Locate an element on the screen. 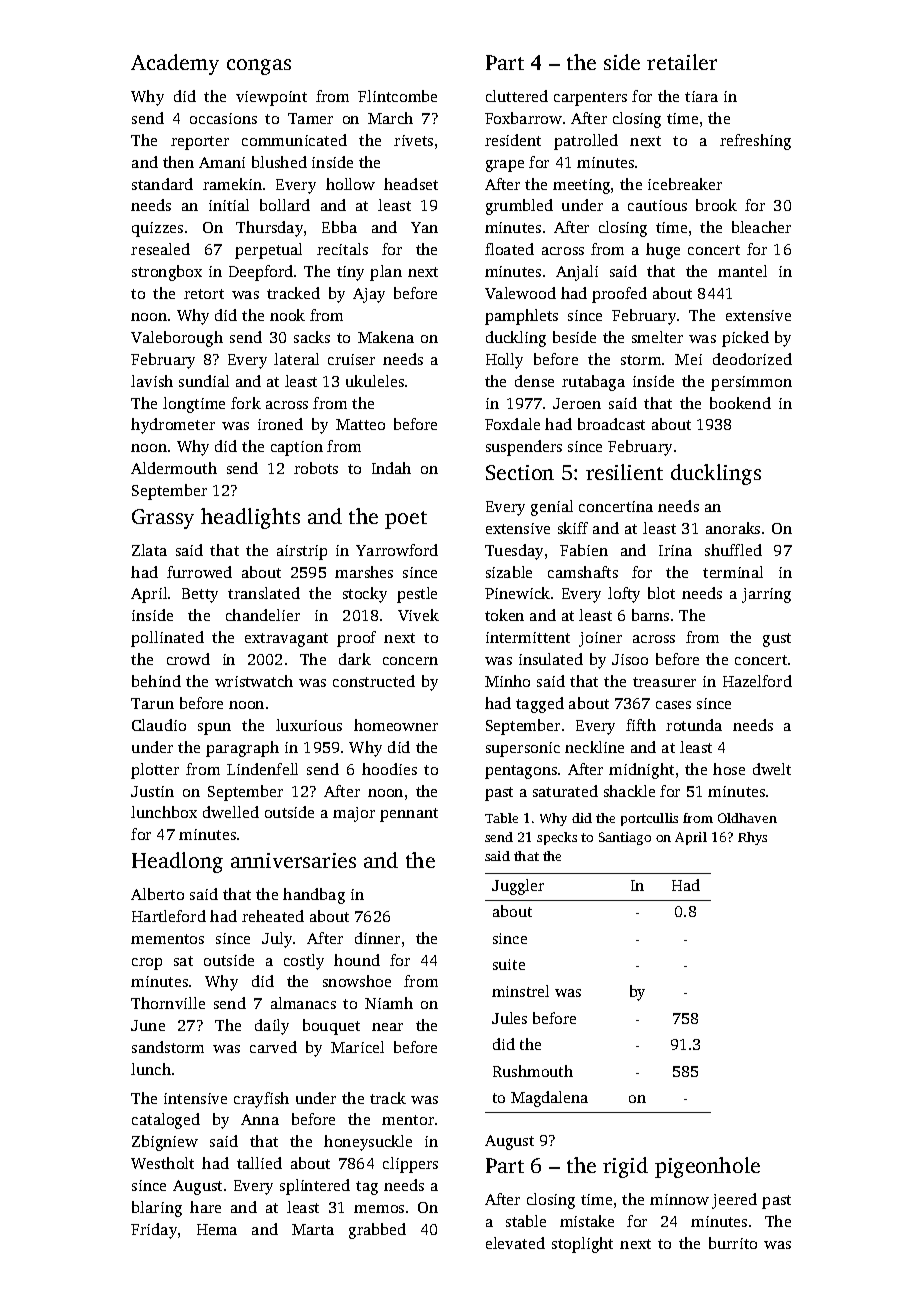 Image resolution: width=924 pixels, height=1314 pixels. icebreaker is located at coordinates (685, 184).
